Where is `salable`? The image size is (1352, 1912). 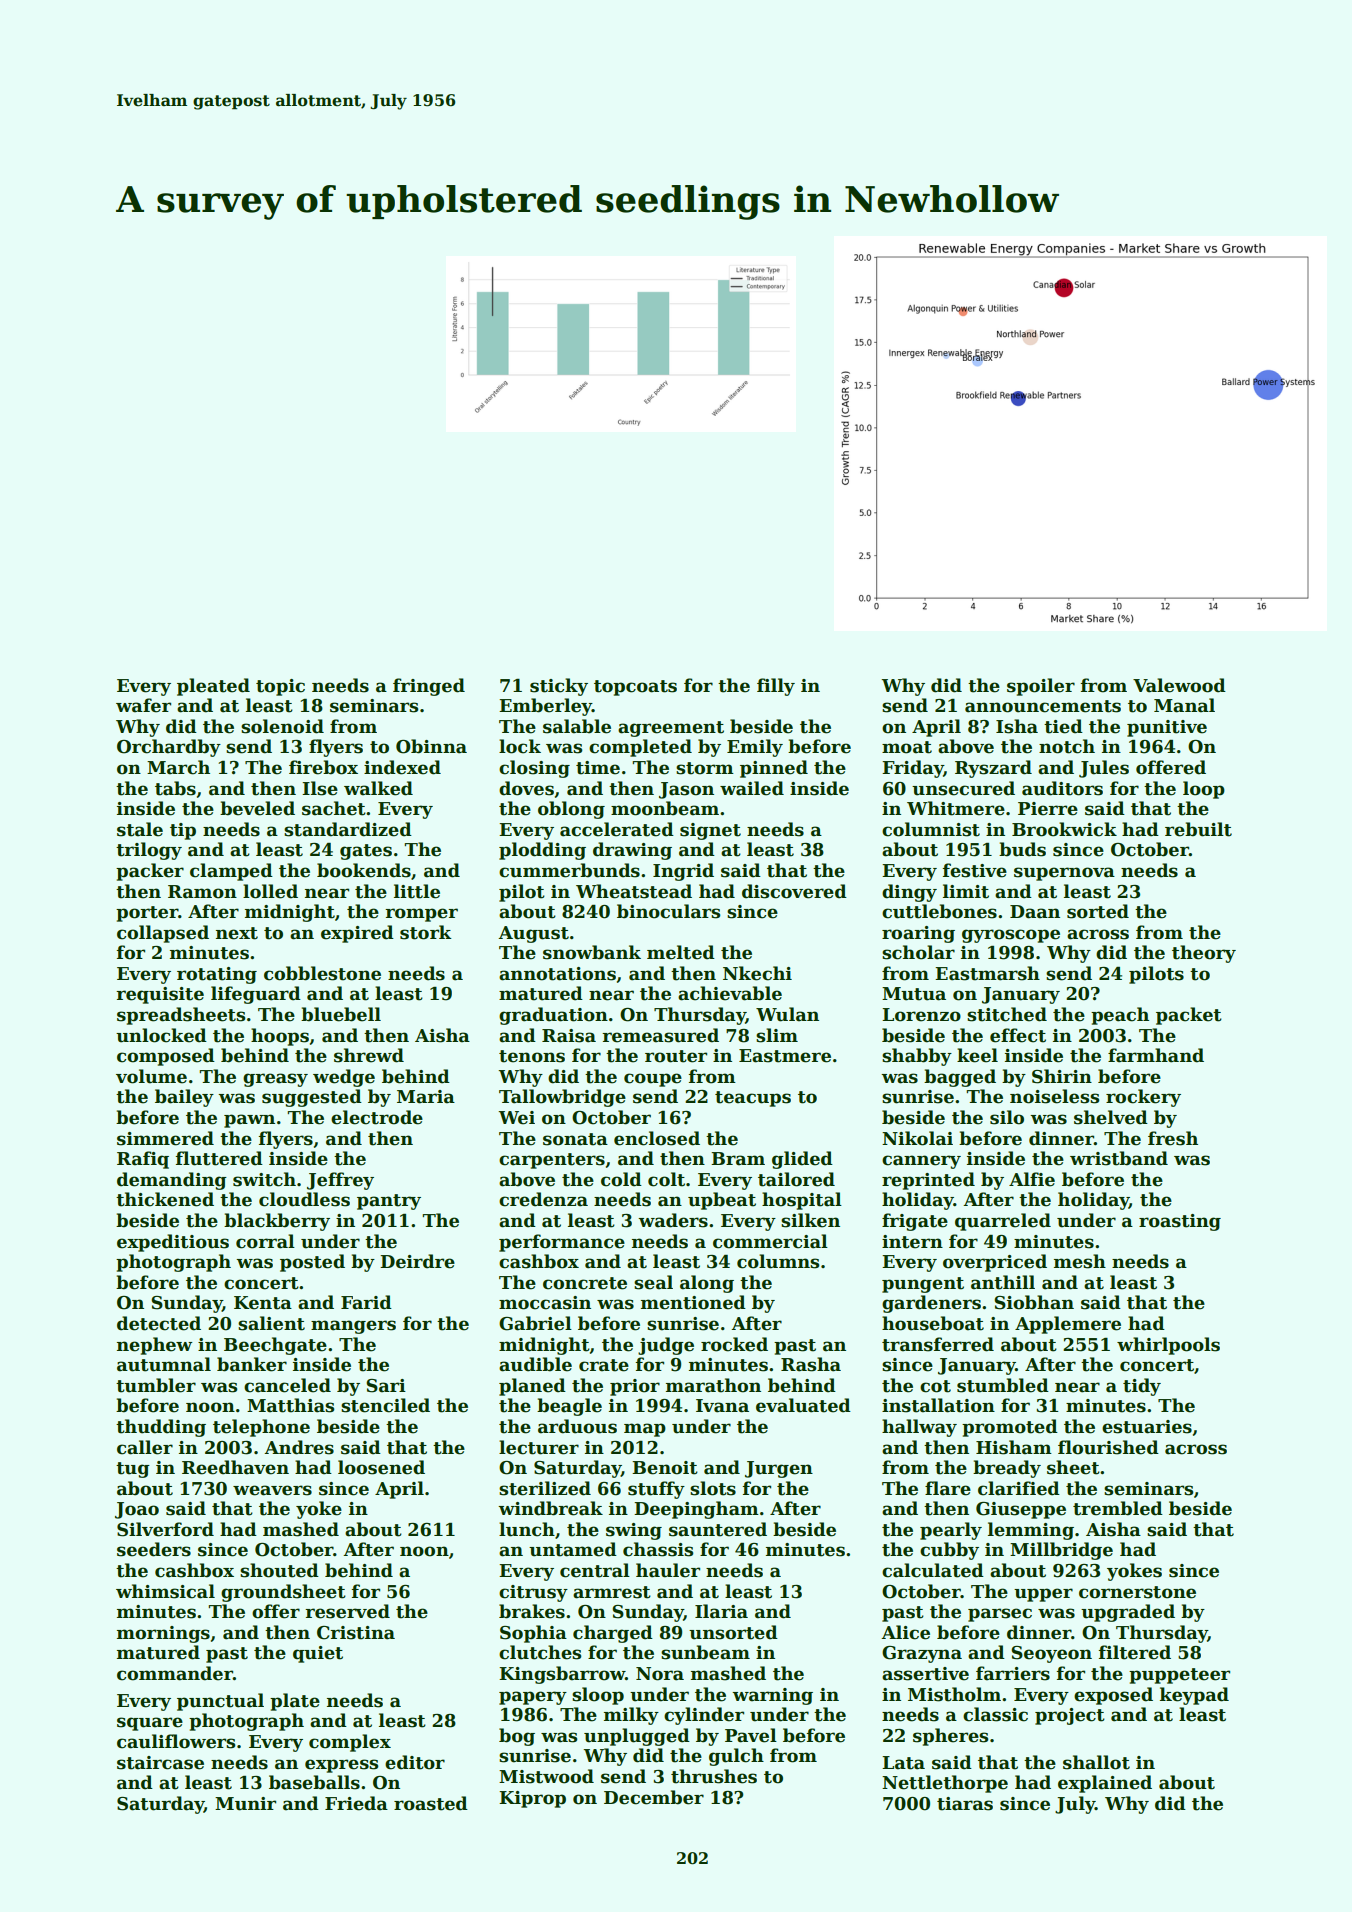 salable is located at coordinates (577, 726).
